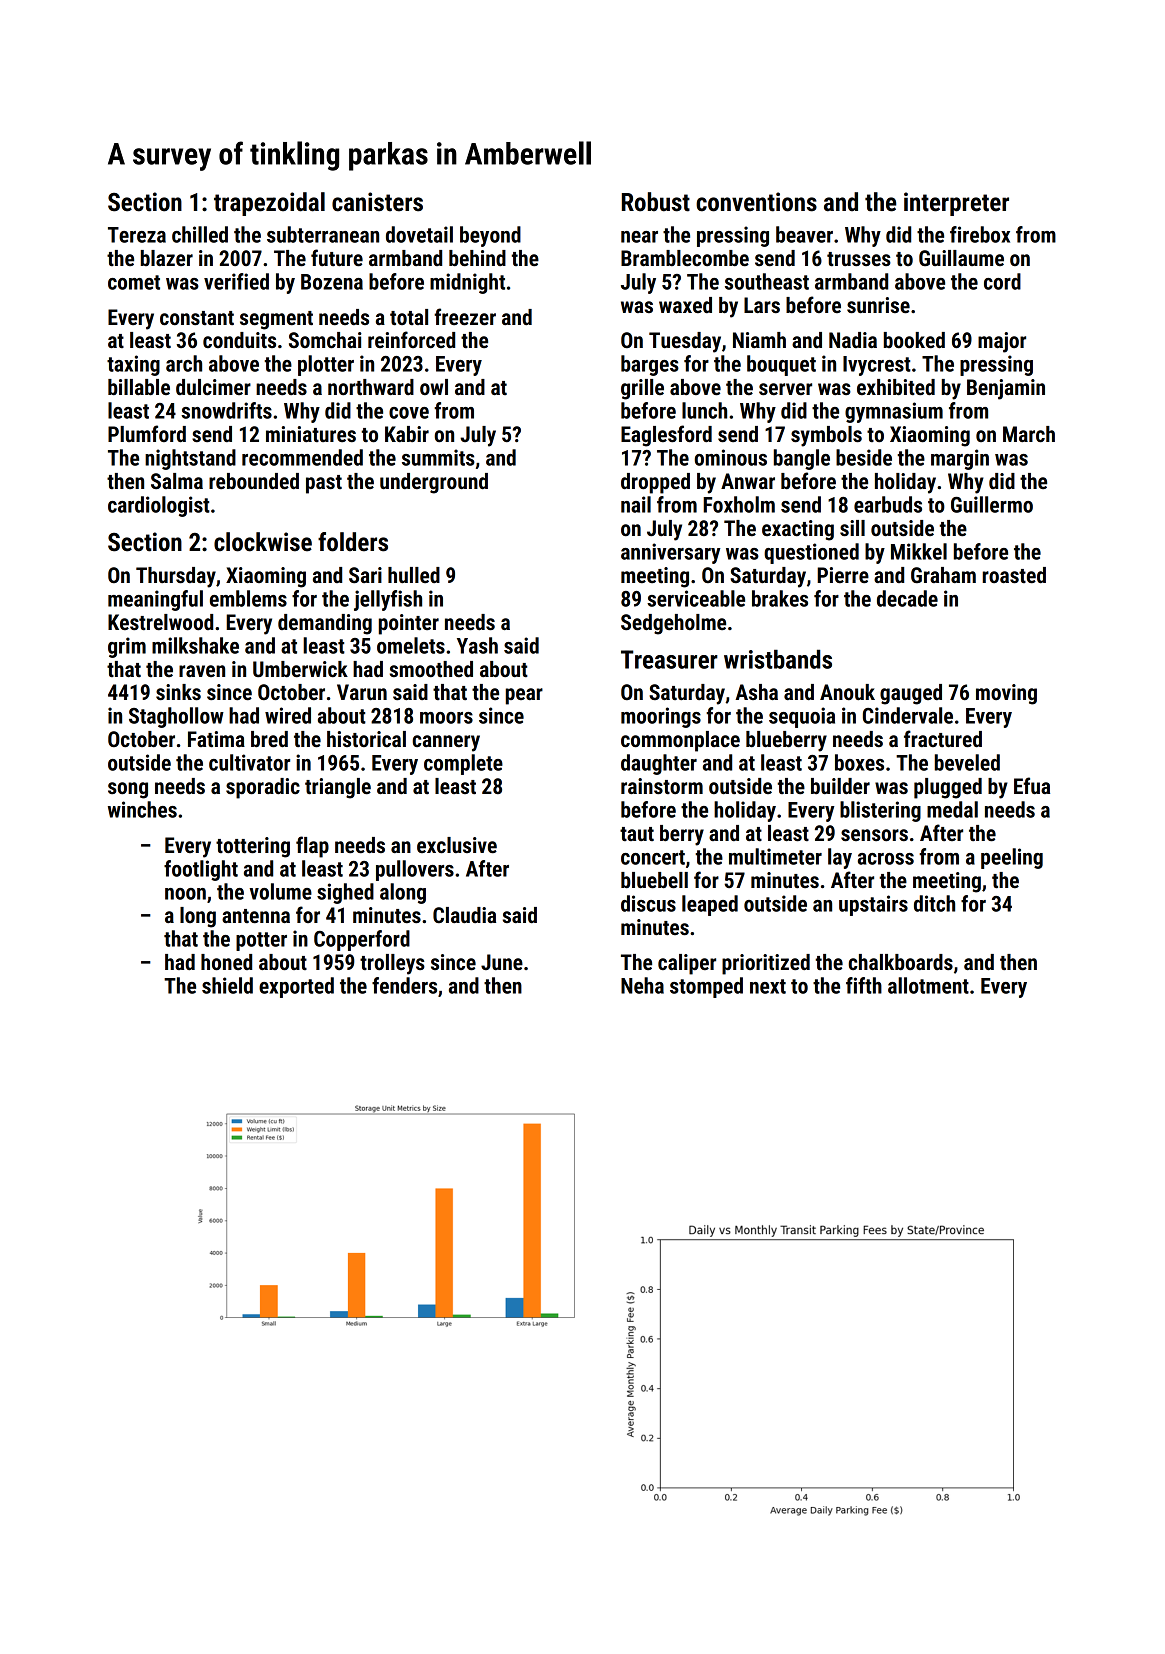 Image resolution: width=1165 pixels, height=1654 pixels. Describe the element at coordinates (137, 235) in the screenshot. I see `Tereza` at that location.
